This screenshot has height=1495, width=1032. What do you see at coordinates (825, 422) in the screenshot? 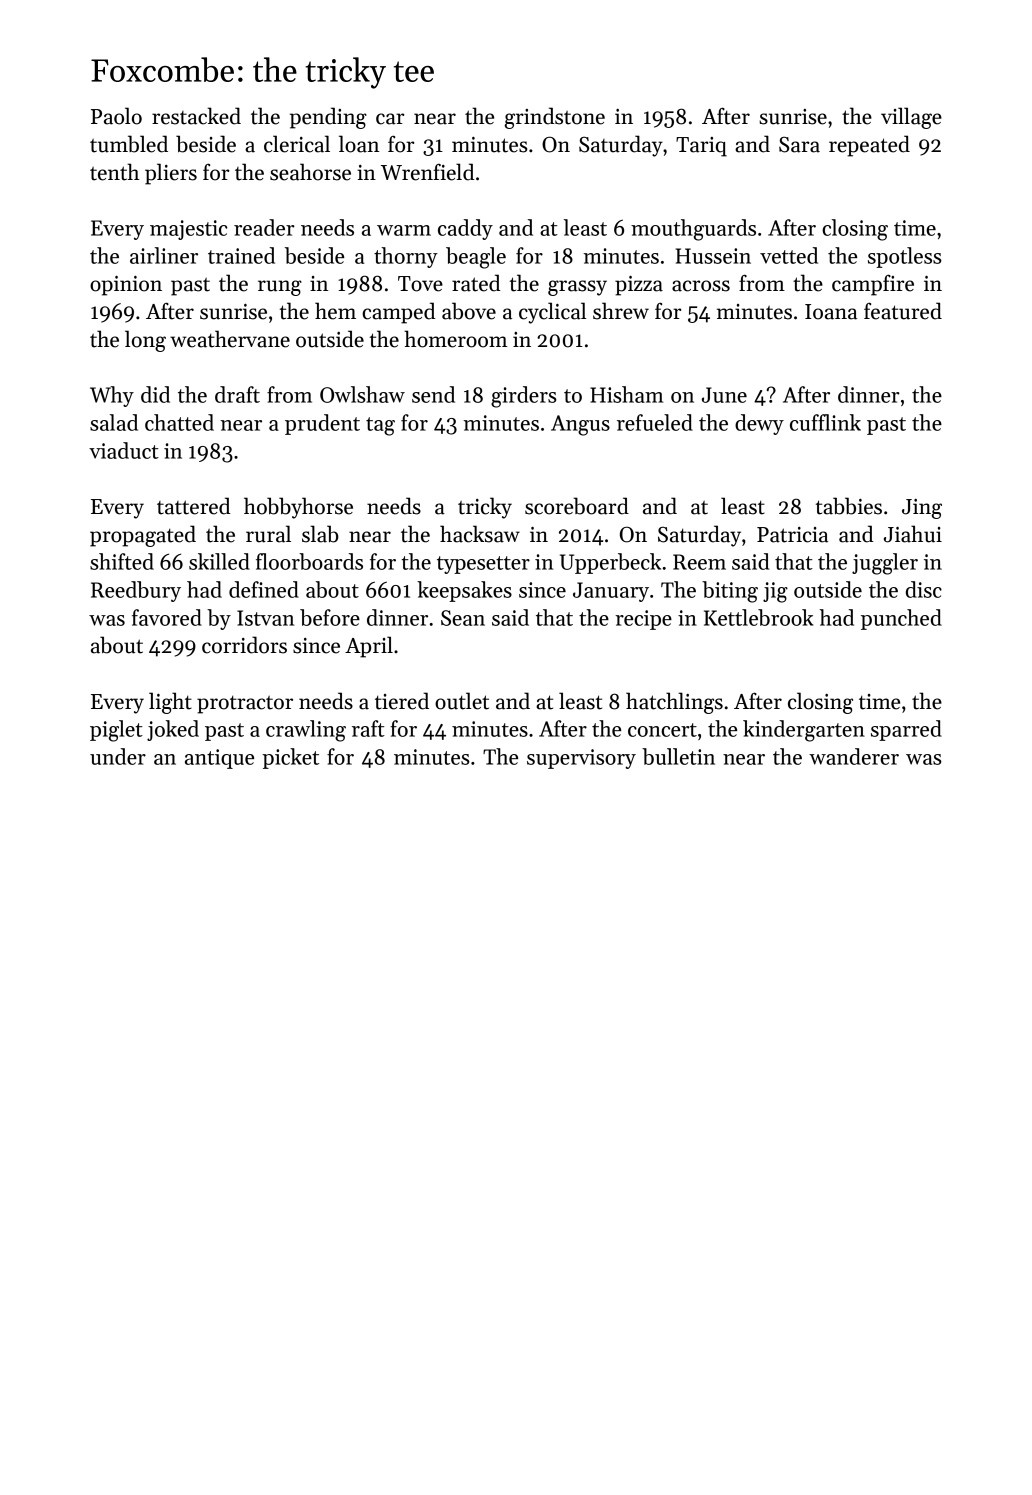
I see `cufflink` at bounding box center [825, 422].
